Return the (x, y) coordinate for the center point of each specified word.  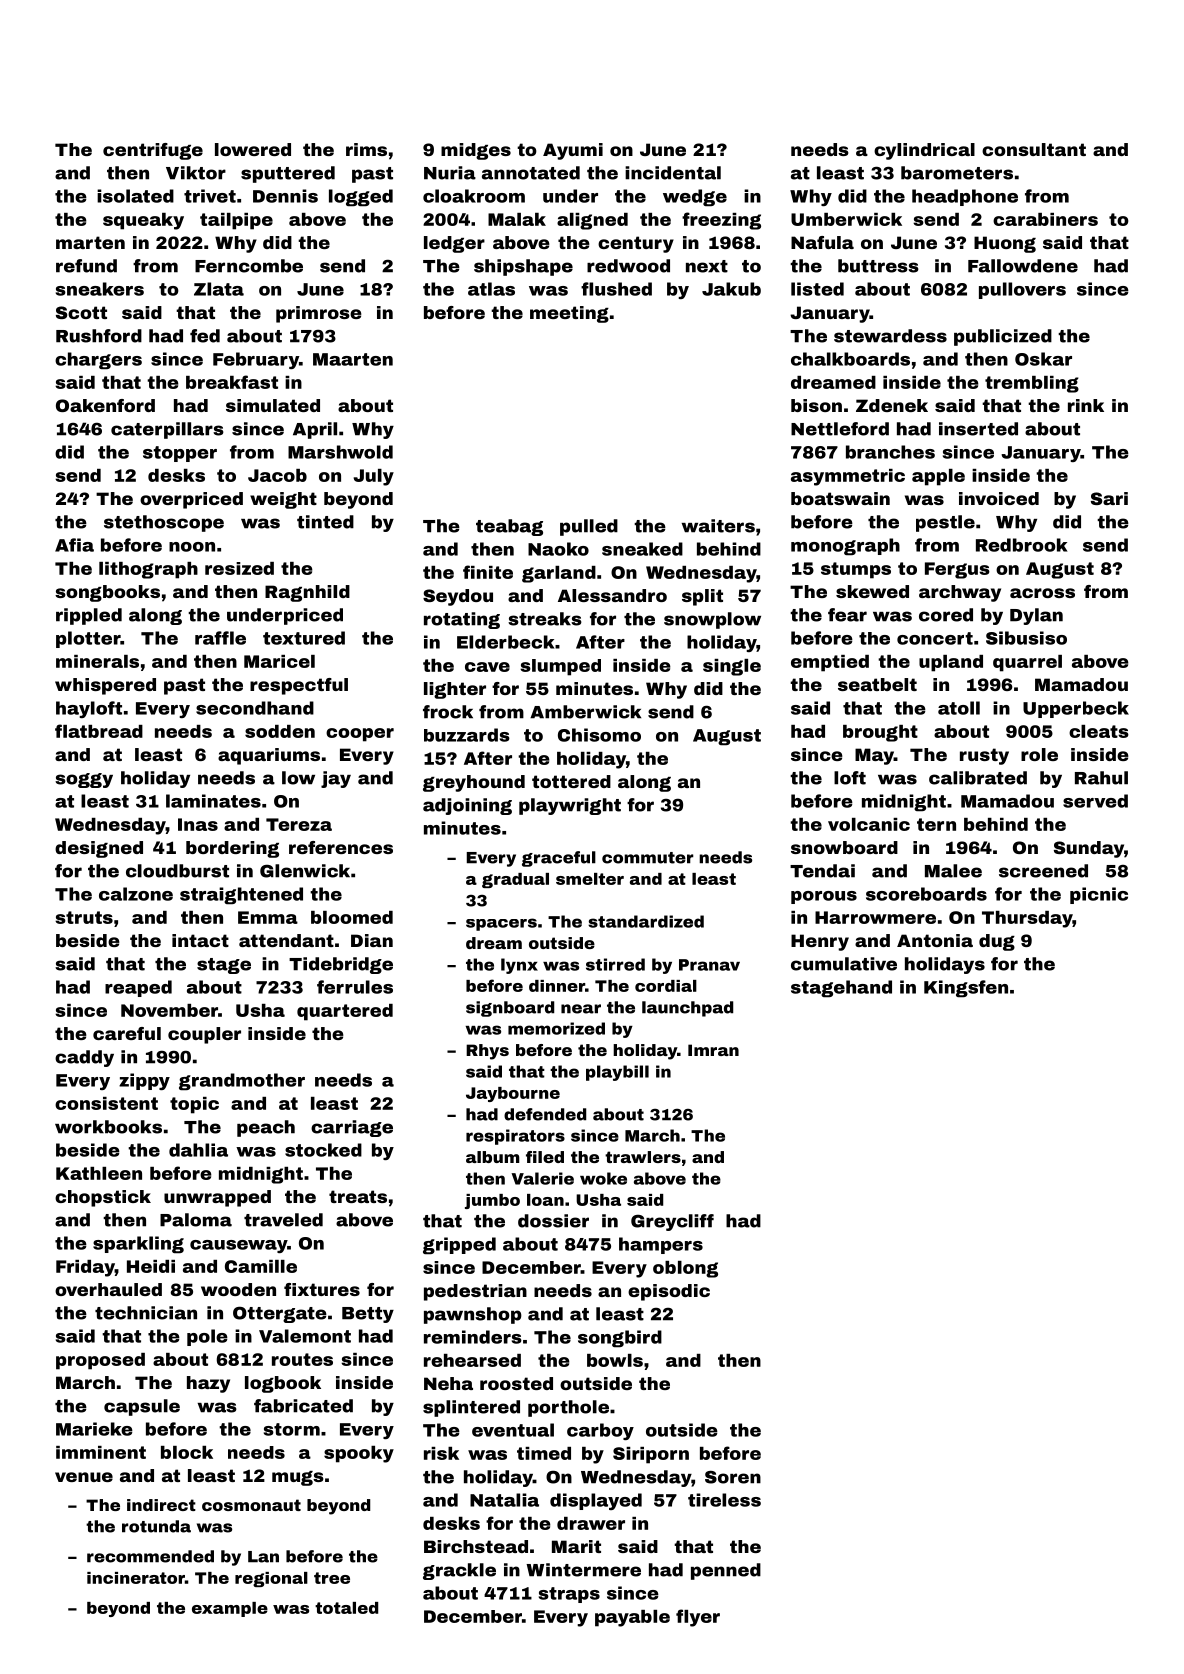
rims (366, 149)
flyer (698, 1618)
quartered (345, 1012)
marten (90, 242)
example (230, 1609)
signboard (510, 1009)
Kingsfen (966, 989)
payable (632, 1618)
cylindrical (924, 151)
